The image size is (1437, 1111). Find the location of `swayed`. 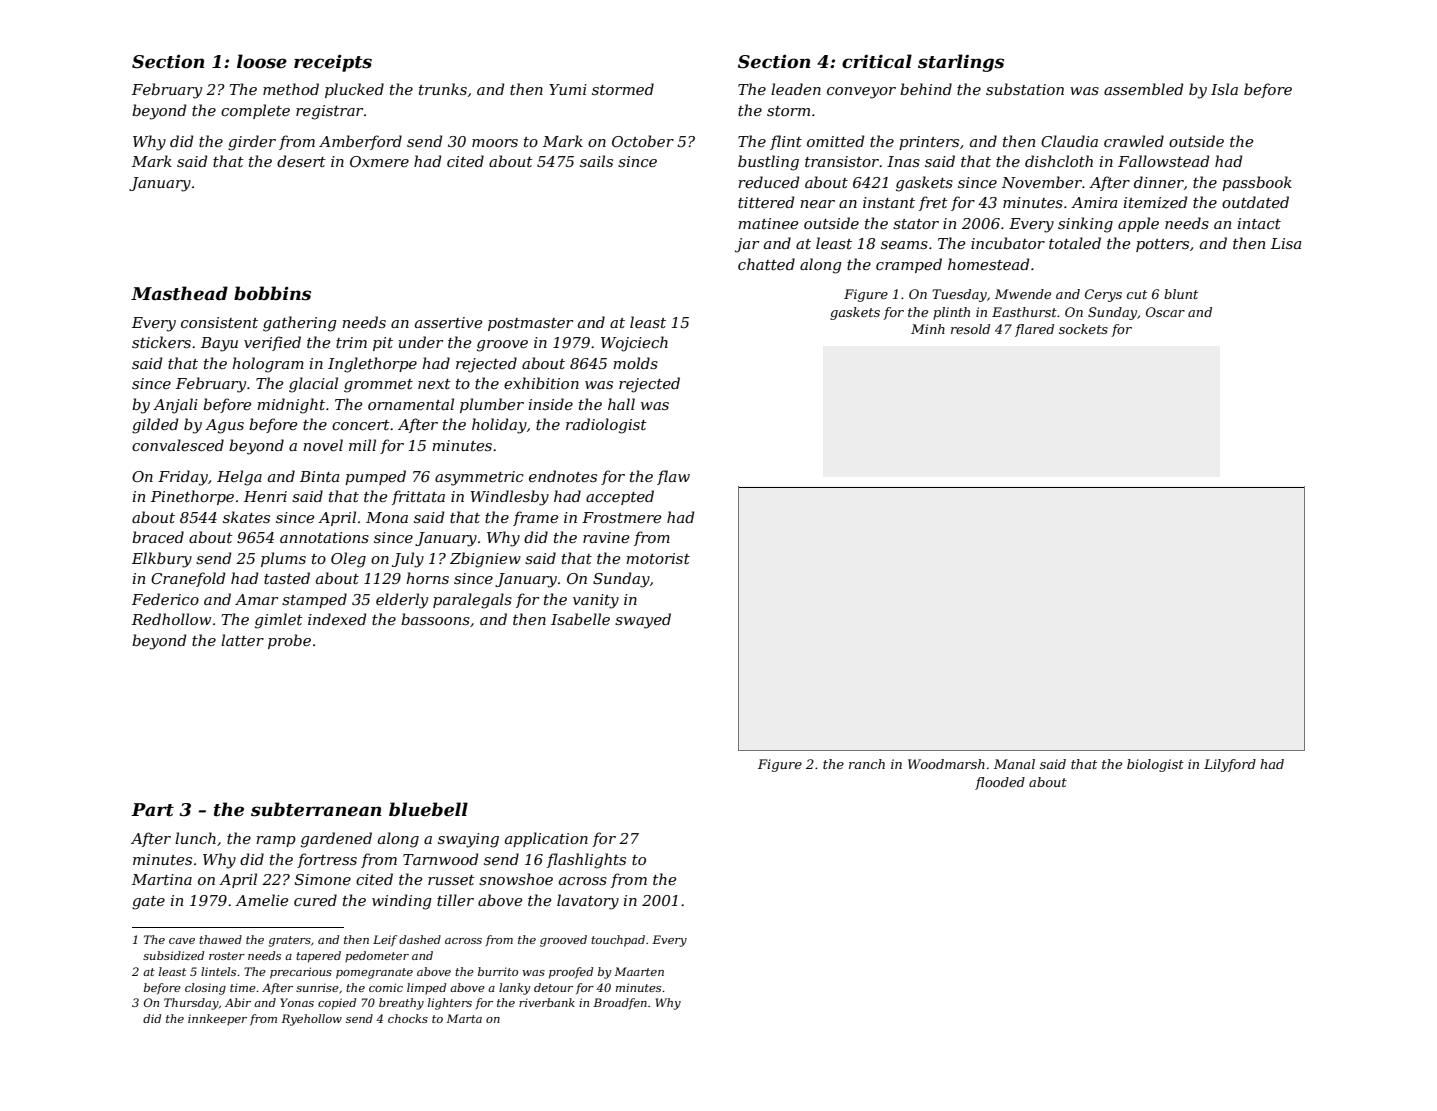

swayed is located at coordinates (643, 621).
